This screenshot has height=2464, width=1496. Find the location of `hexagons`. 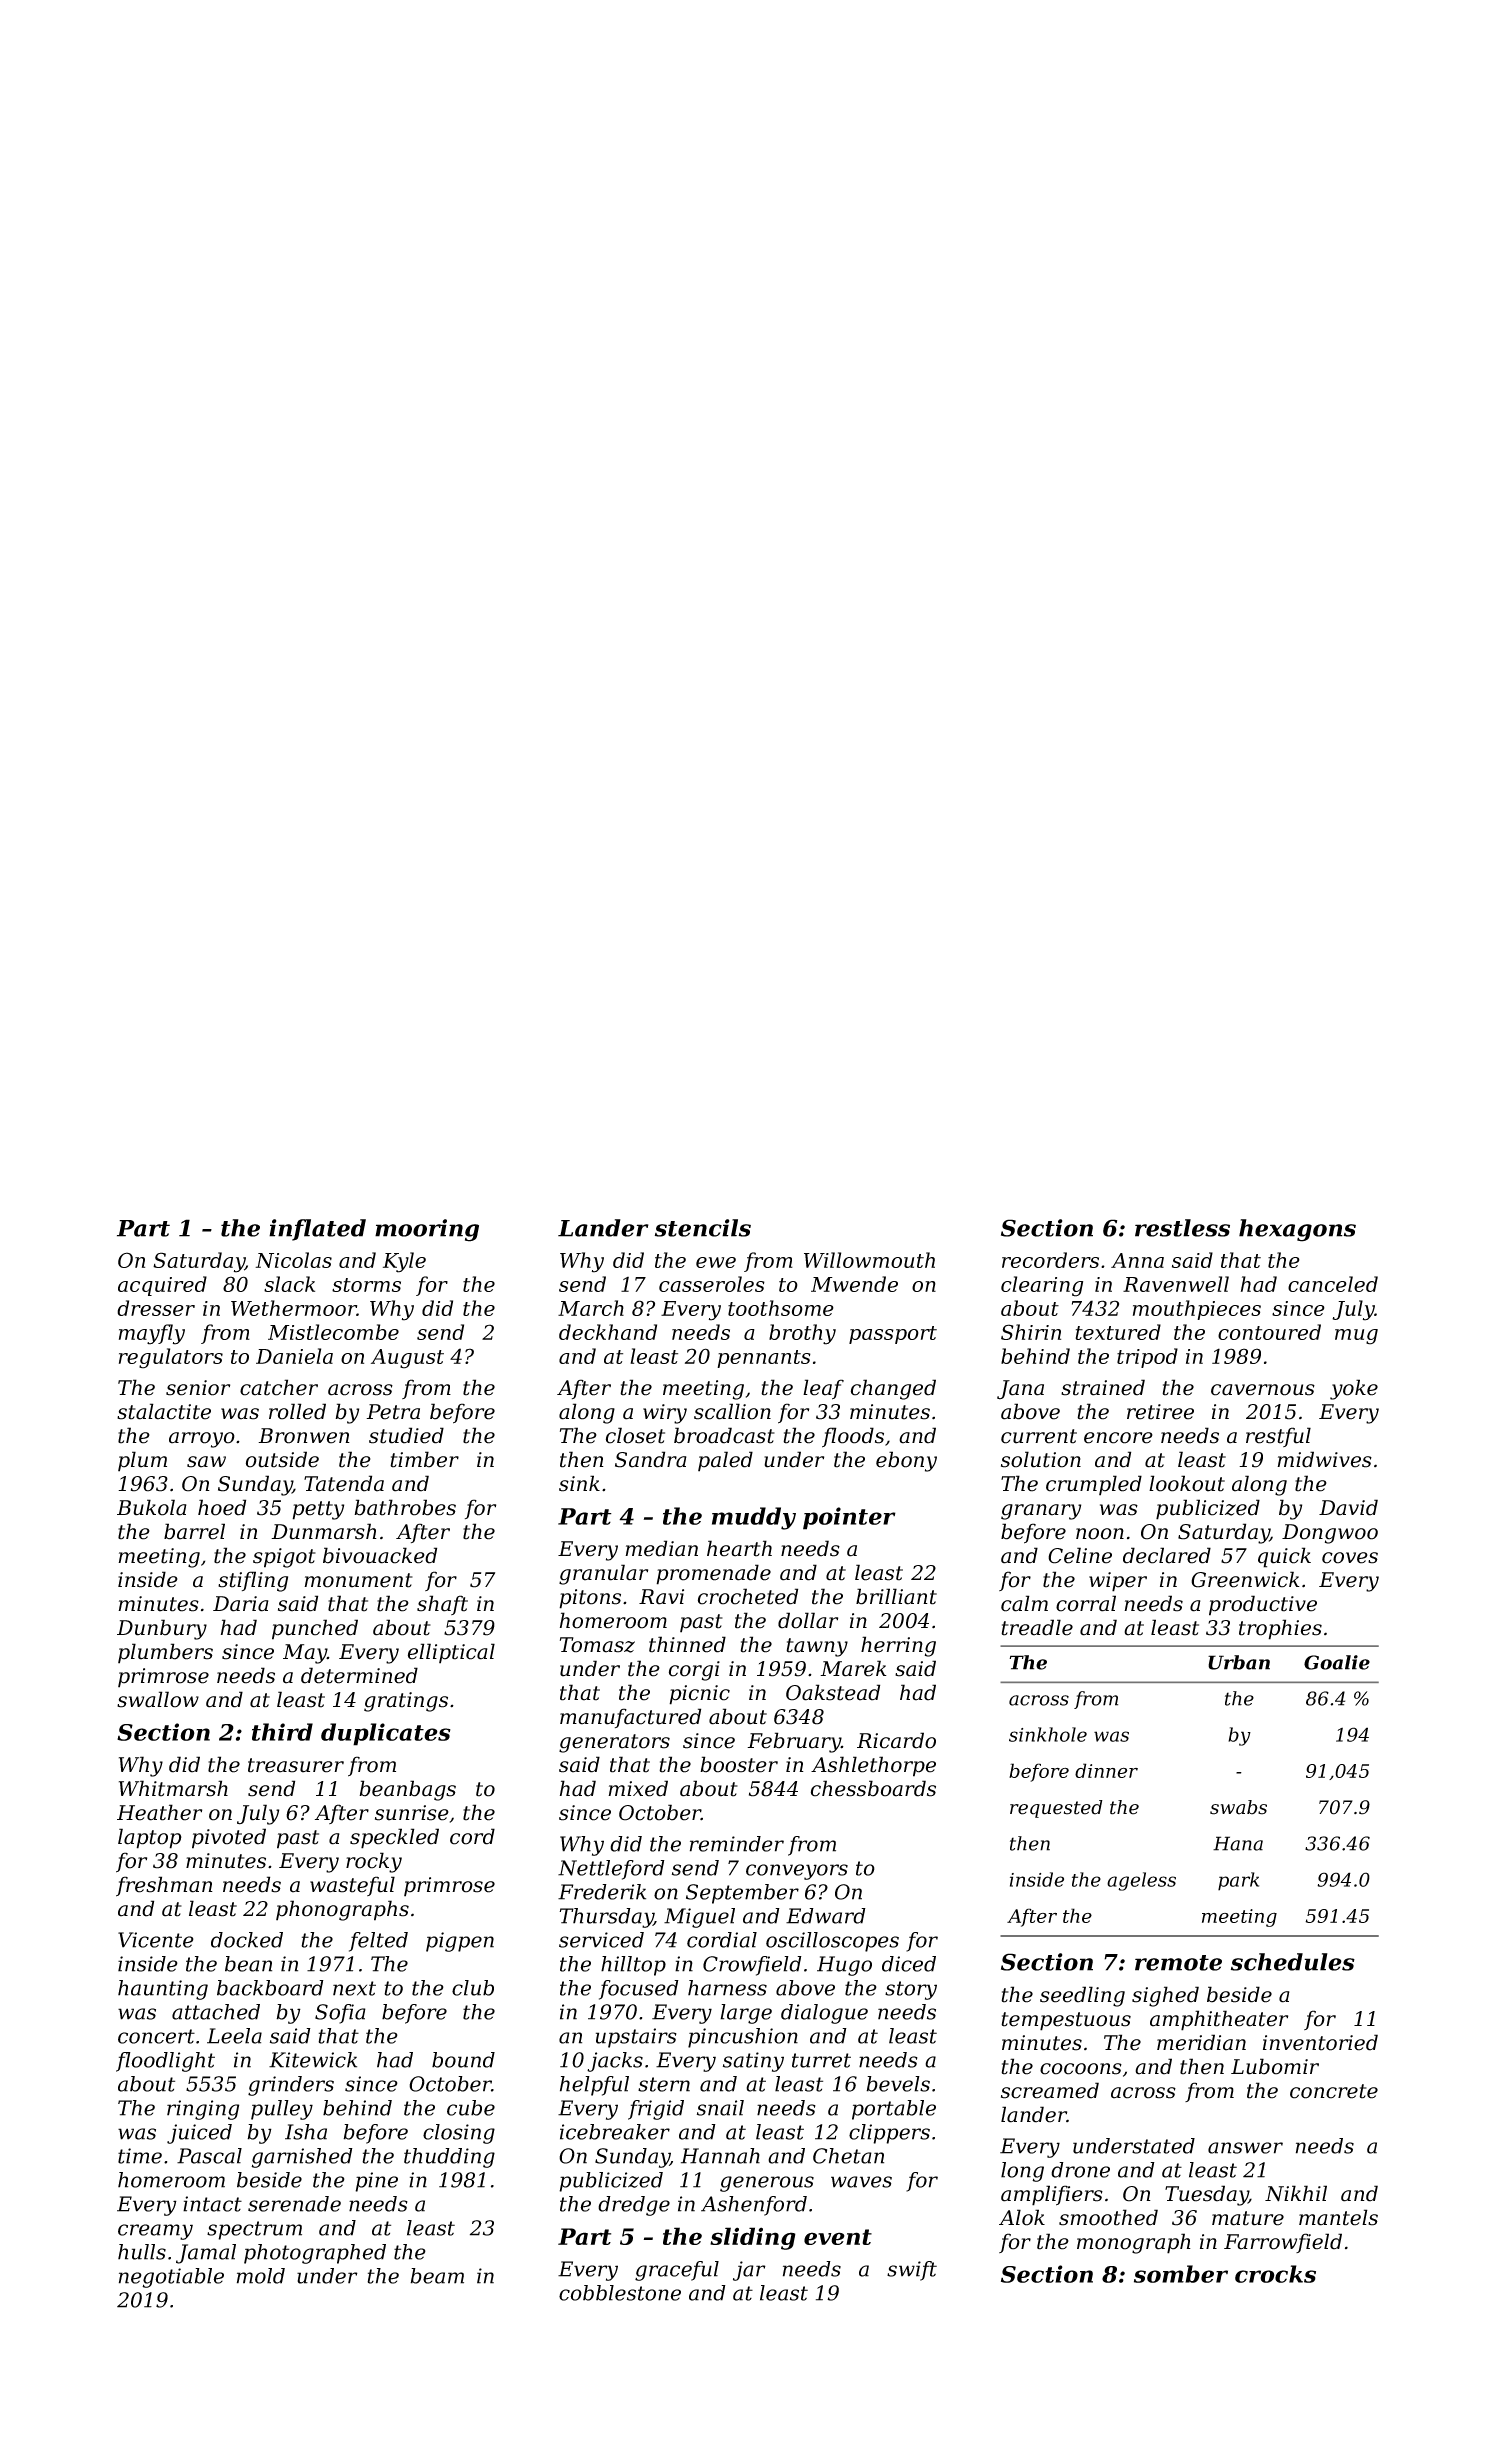

hexagons is located at coordinates (1297, 1230).
